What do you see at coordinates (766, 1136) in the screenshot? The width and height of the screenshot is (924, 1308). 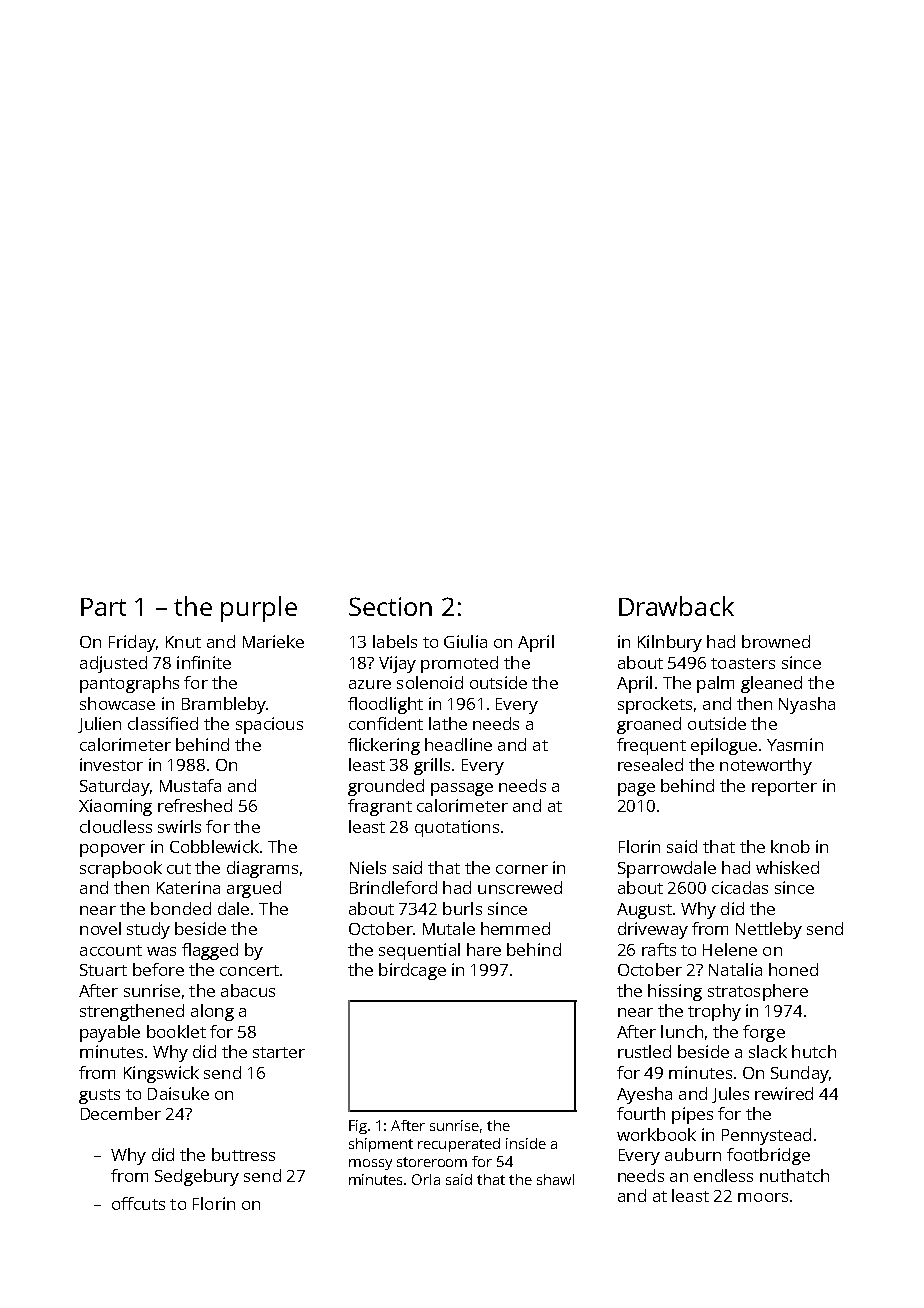 I see `Pennystead` at bounding box center [766, 1136].
